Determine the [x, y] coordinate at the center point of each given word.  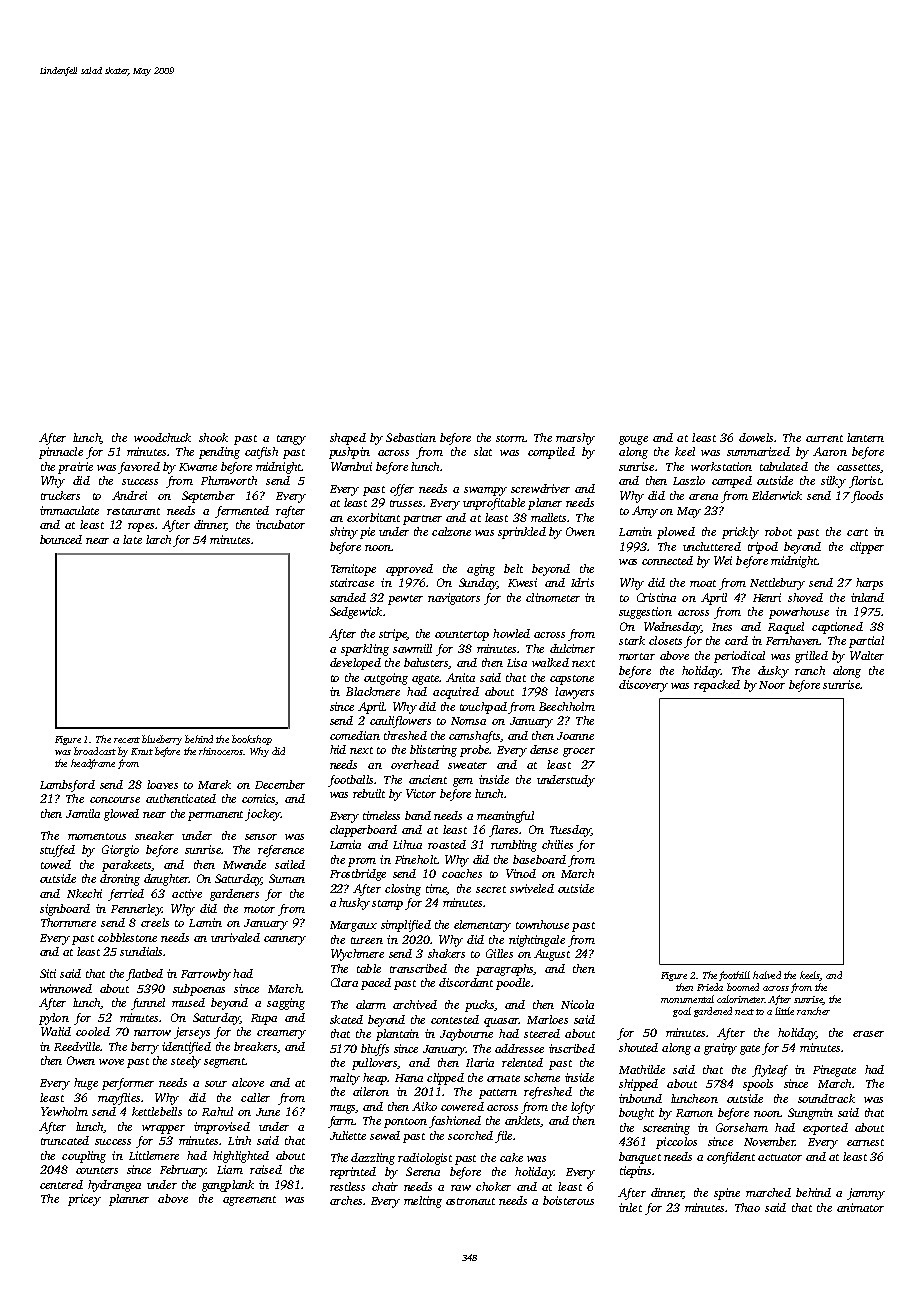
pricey [84, 1200]
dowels [756, 437]
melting [423, 1202]
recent [127, 740]
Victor [421, 793]
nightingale [537, 941]
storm [510, 438]
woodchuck [162, 437]
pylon [54, 1019]
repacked [717, 686]
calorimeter [740, 999]
